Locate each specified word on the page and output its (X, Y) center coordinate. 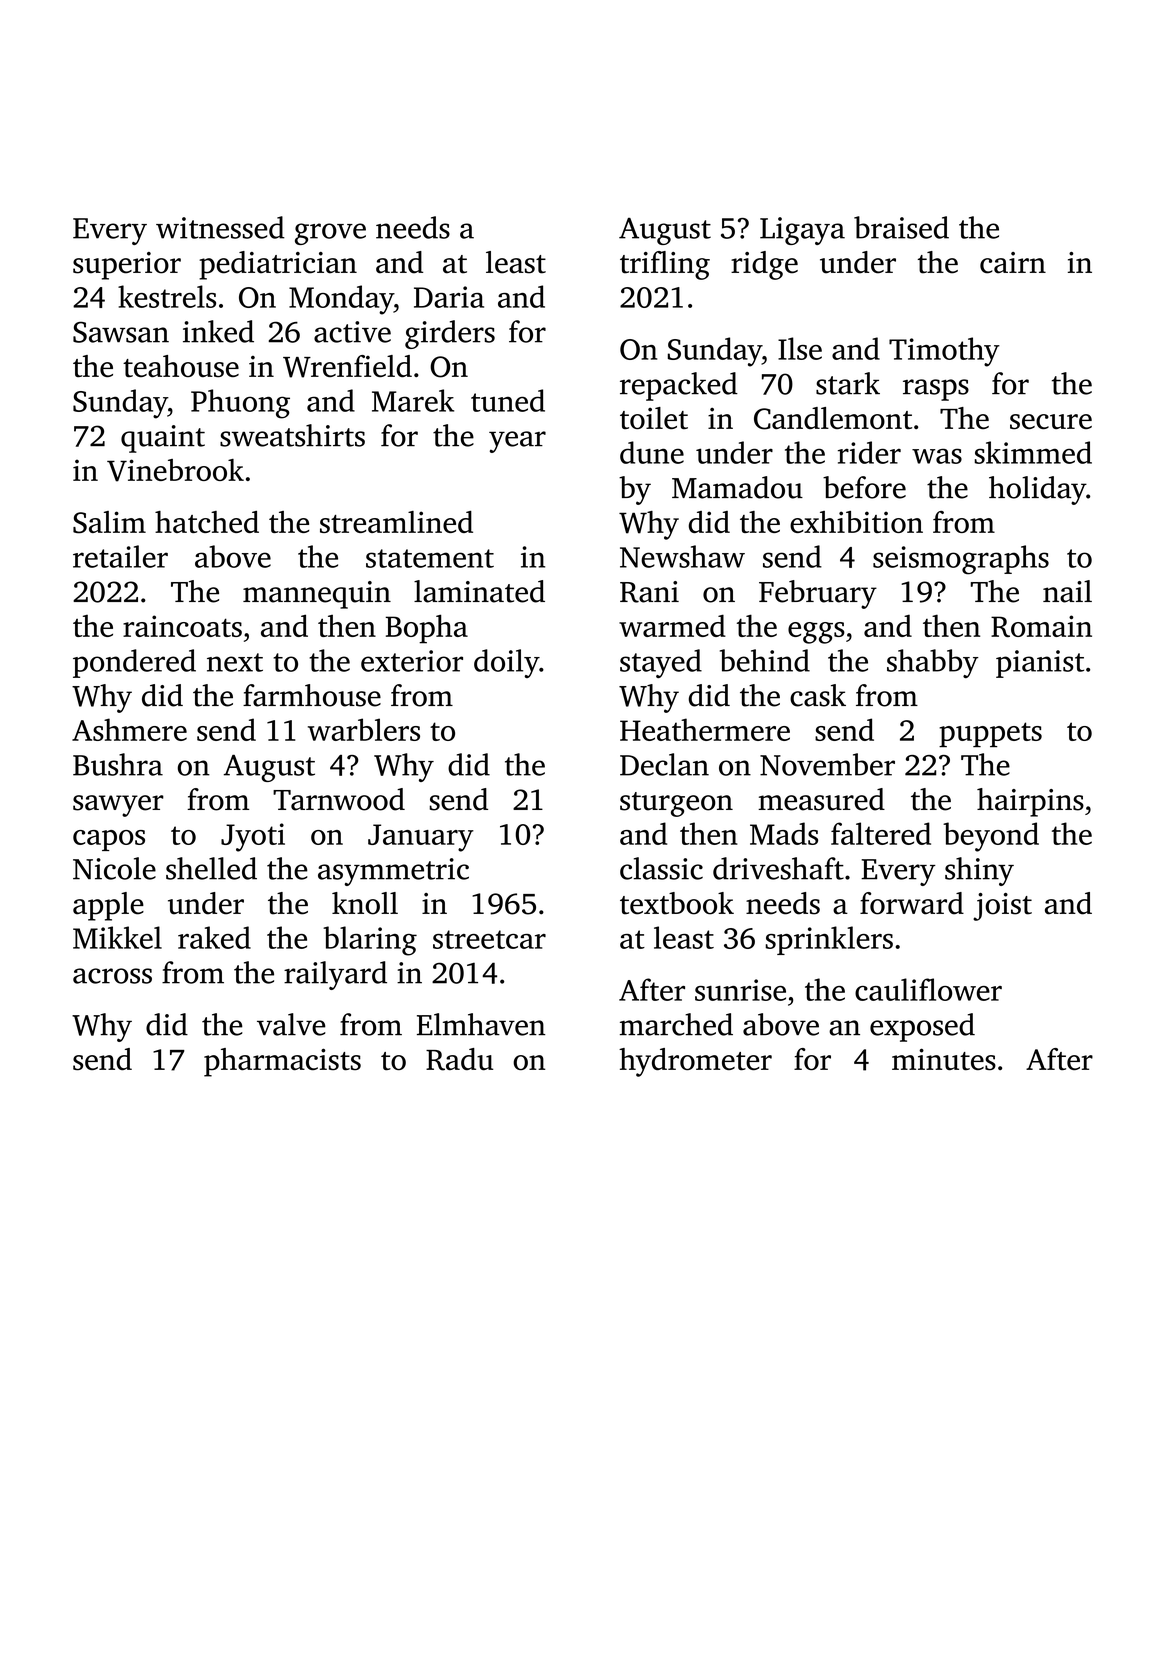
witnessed (220, 227)
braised (901, 227)
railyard (335, 975)
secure (1051, 421)
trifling (665, 265)
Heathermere (705, 729)
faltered (881, 833)
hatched (207, 522)
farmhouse (312, 695)
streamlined (396, 522)
